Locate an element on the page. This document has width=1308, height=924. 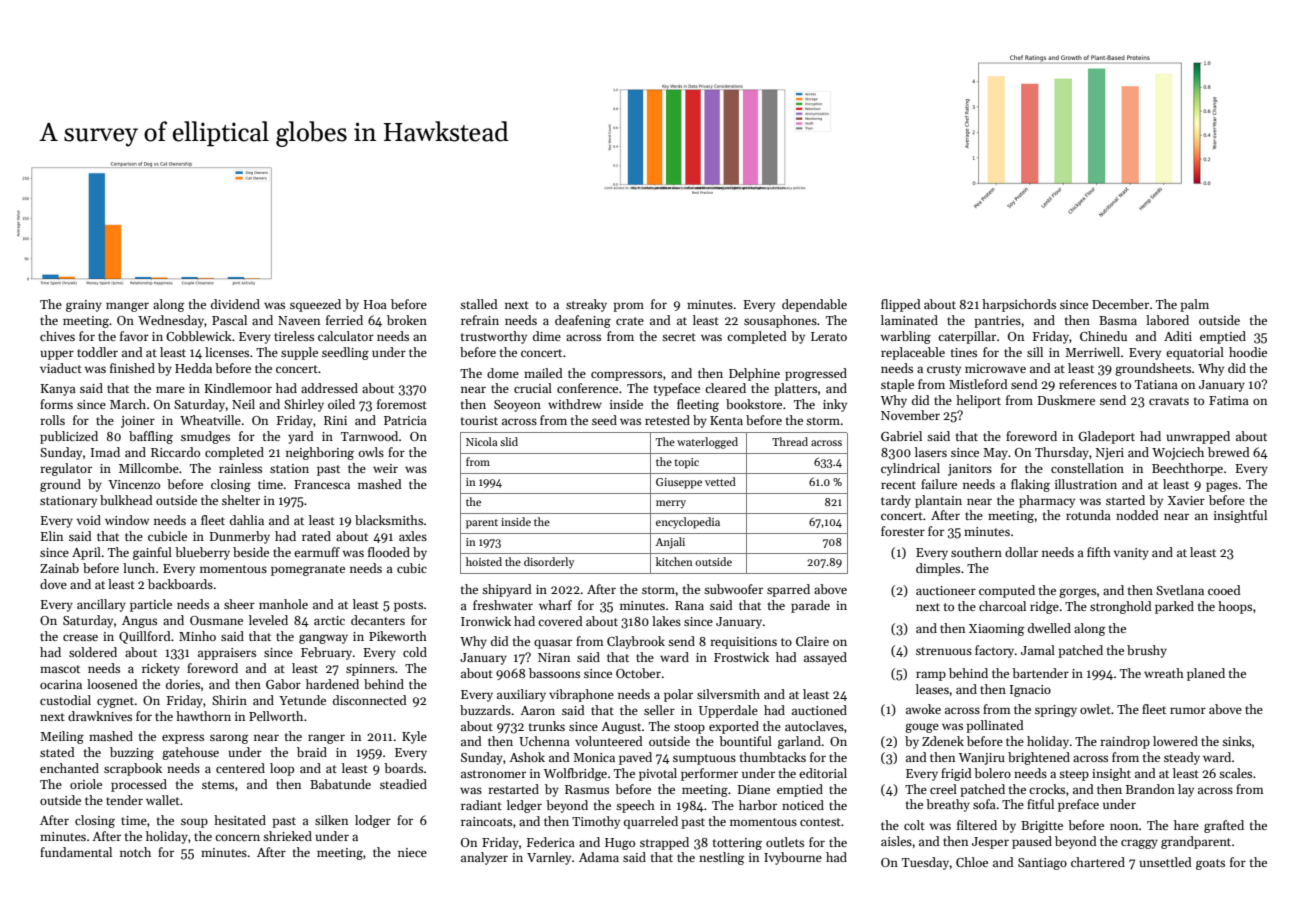
streaky is located at coordinates (586, 305).
